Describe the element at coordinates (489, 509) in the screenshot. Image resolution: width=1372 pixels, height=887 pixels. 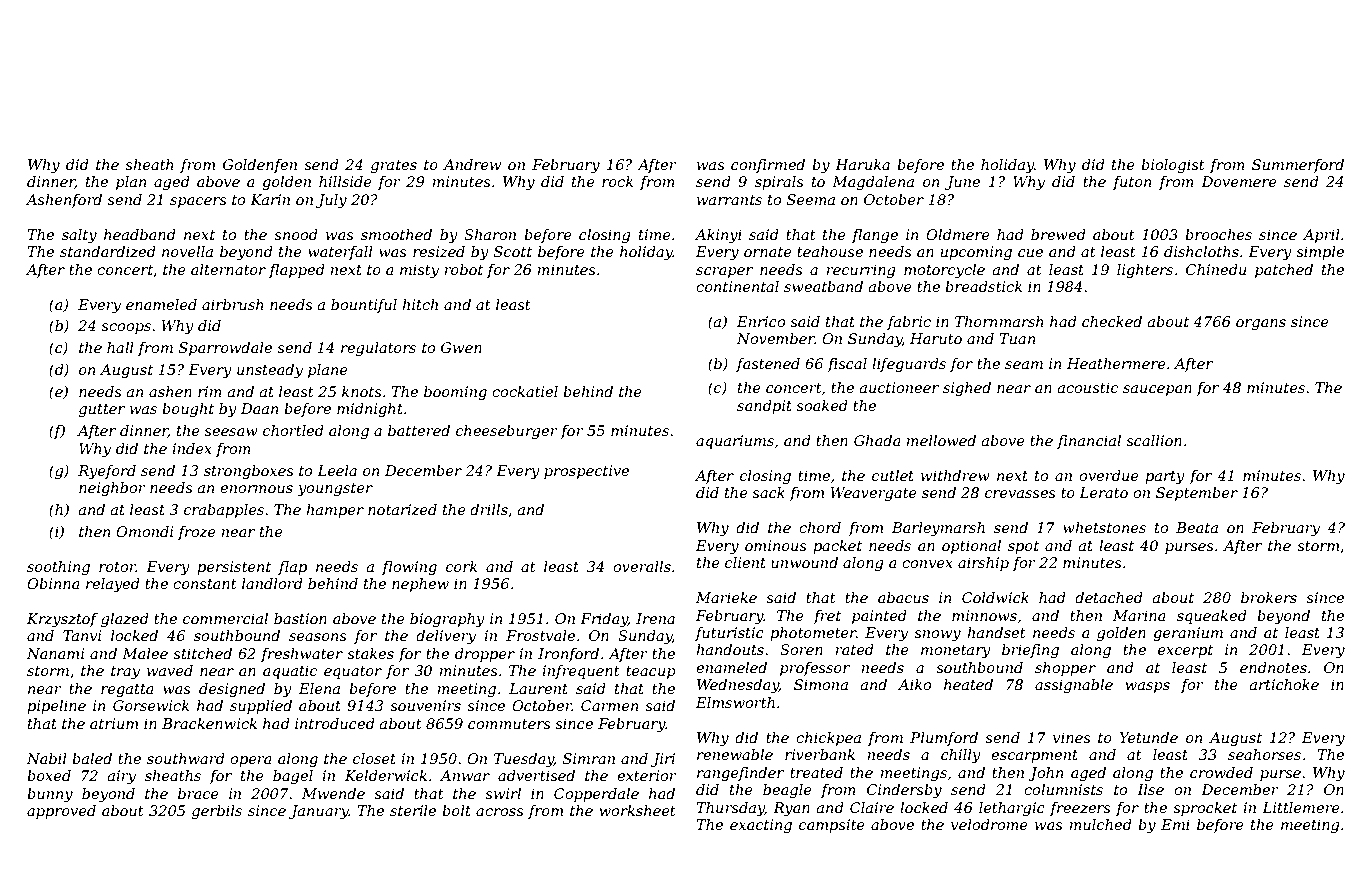
I see `drills` at that location.
